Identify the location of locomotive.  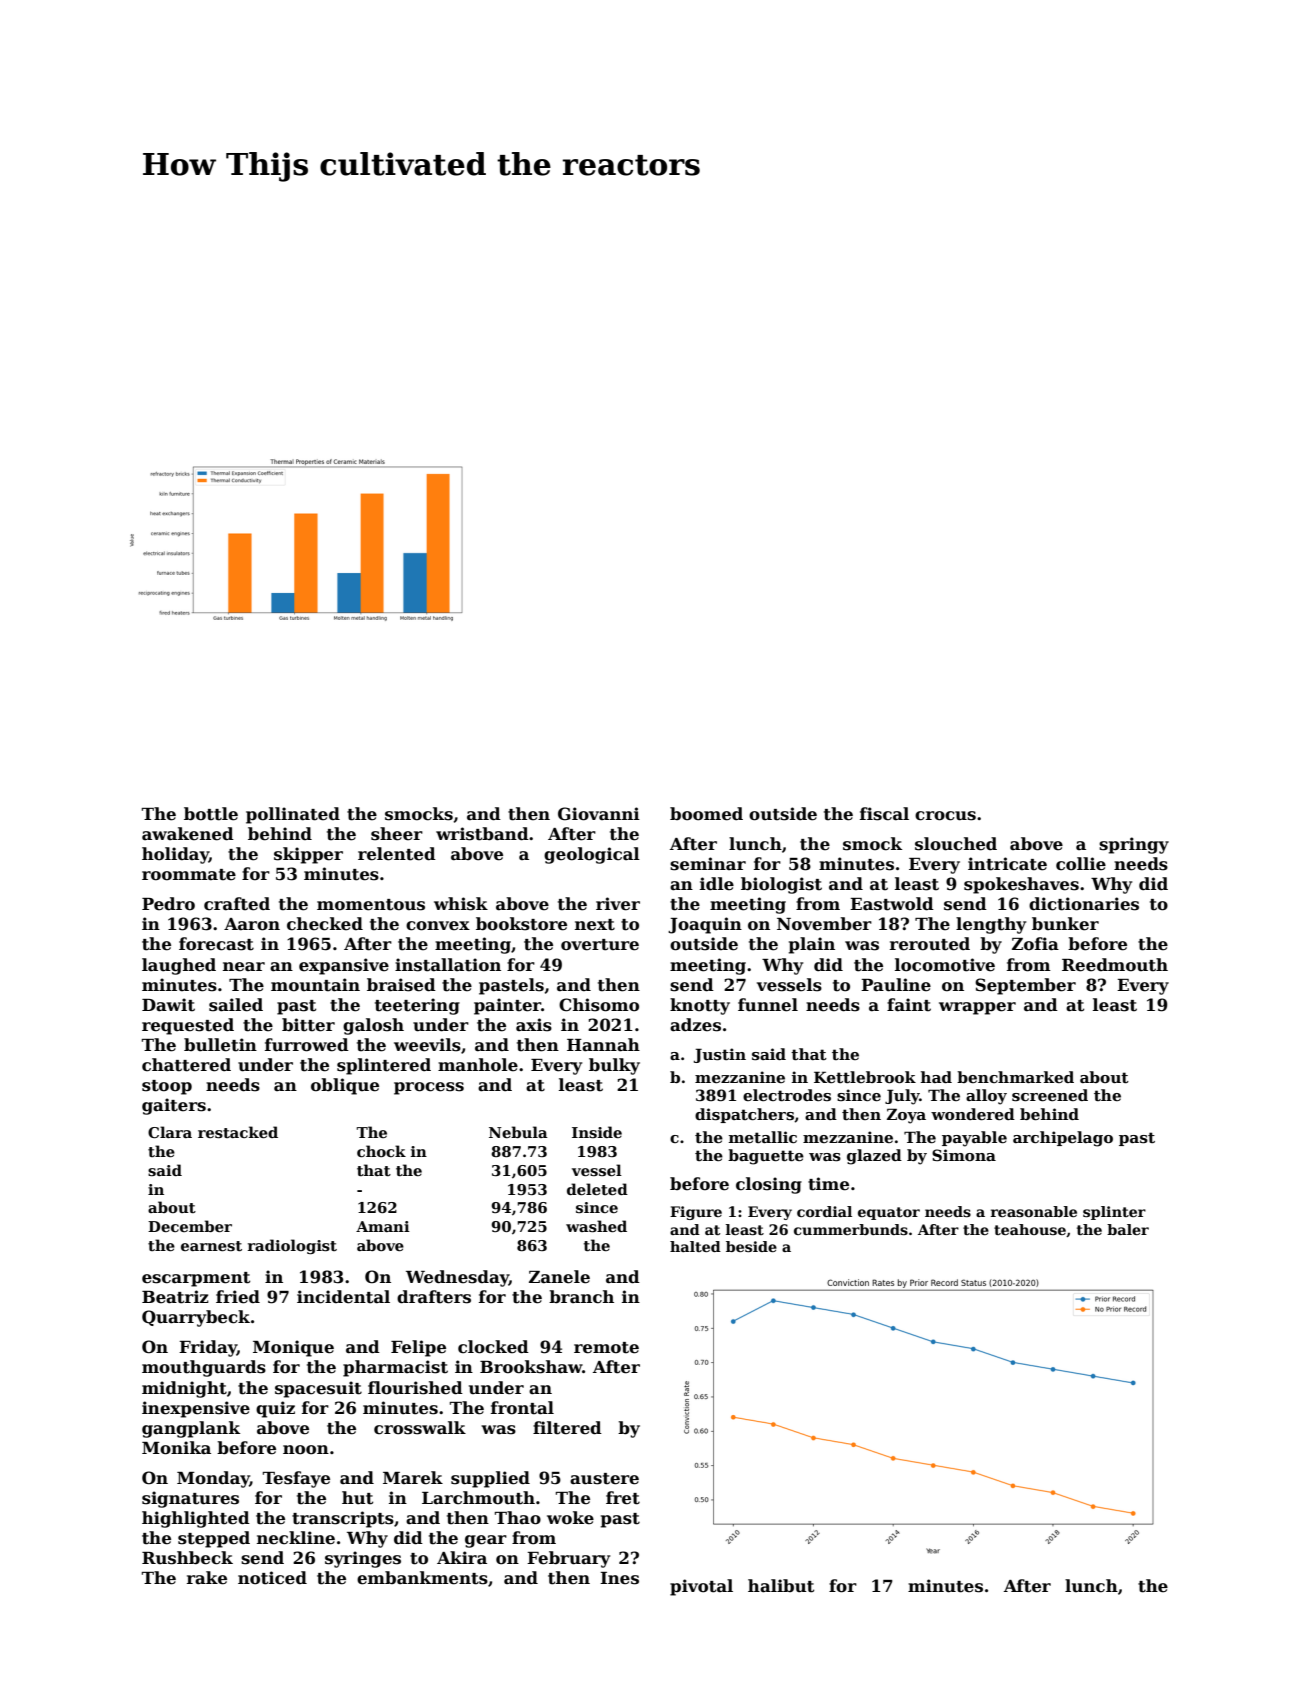
(945, 965).
